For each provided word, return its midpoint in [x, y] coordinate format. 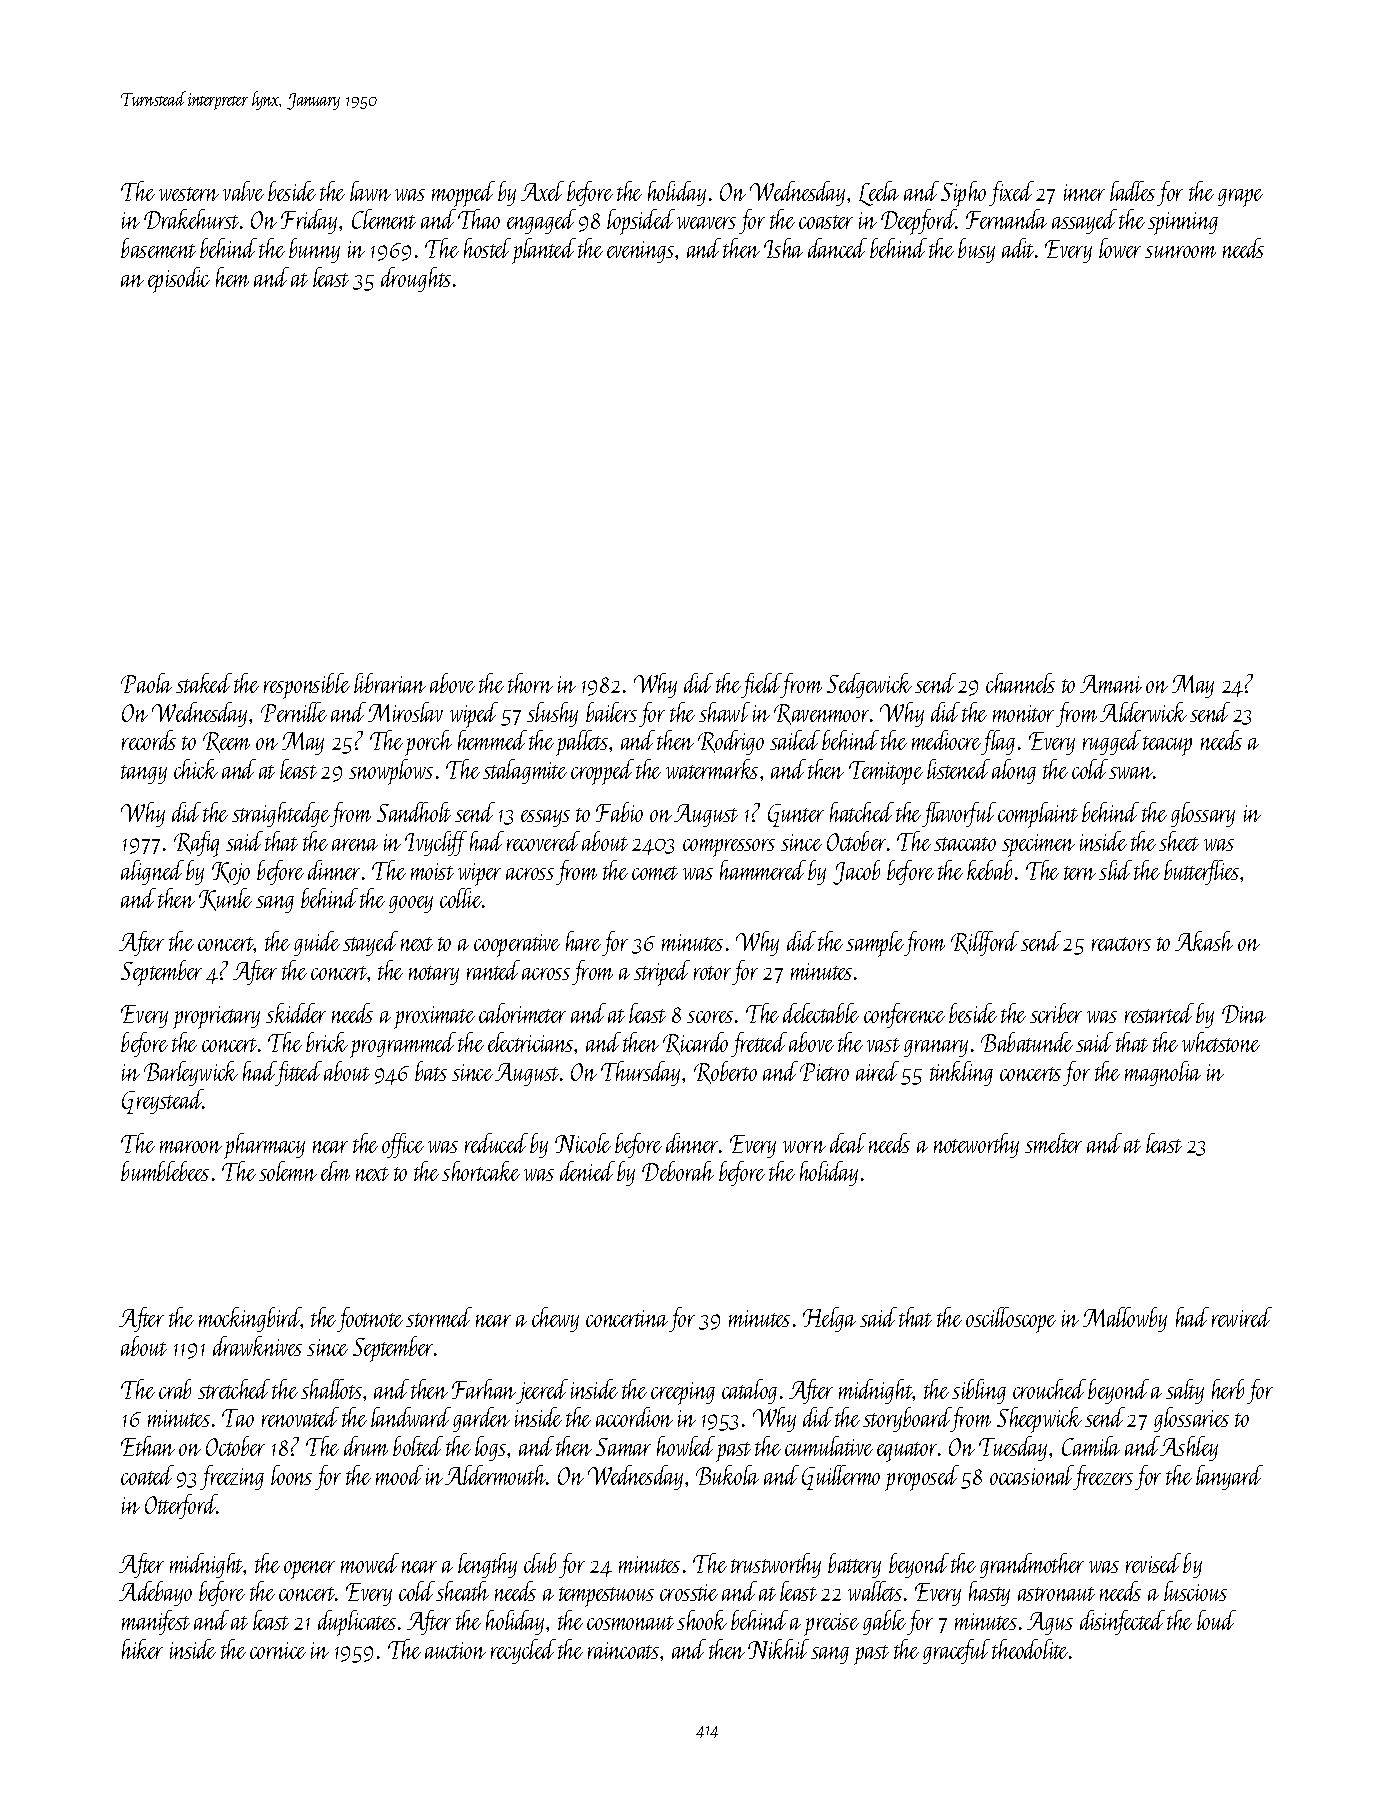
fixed [1011, 193]
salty [1185, 1391]
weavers [706, 223]
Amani [1111, 684]
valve [243, 191]
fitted [299, 1073]
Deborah [678, 1171]
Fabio [619, 812]
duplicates [357, 1623]
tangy [144, 774]
